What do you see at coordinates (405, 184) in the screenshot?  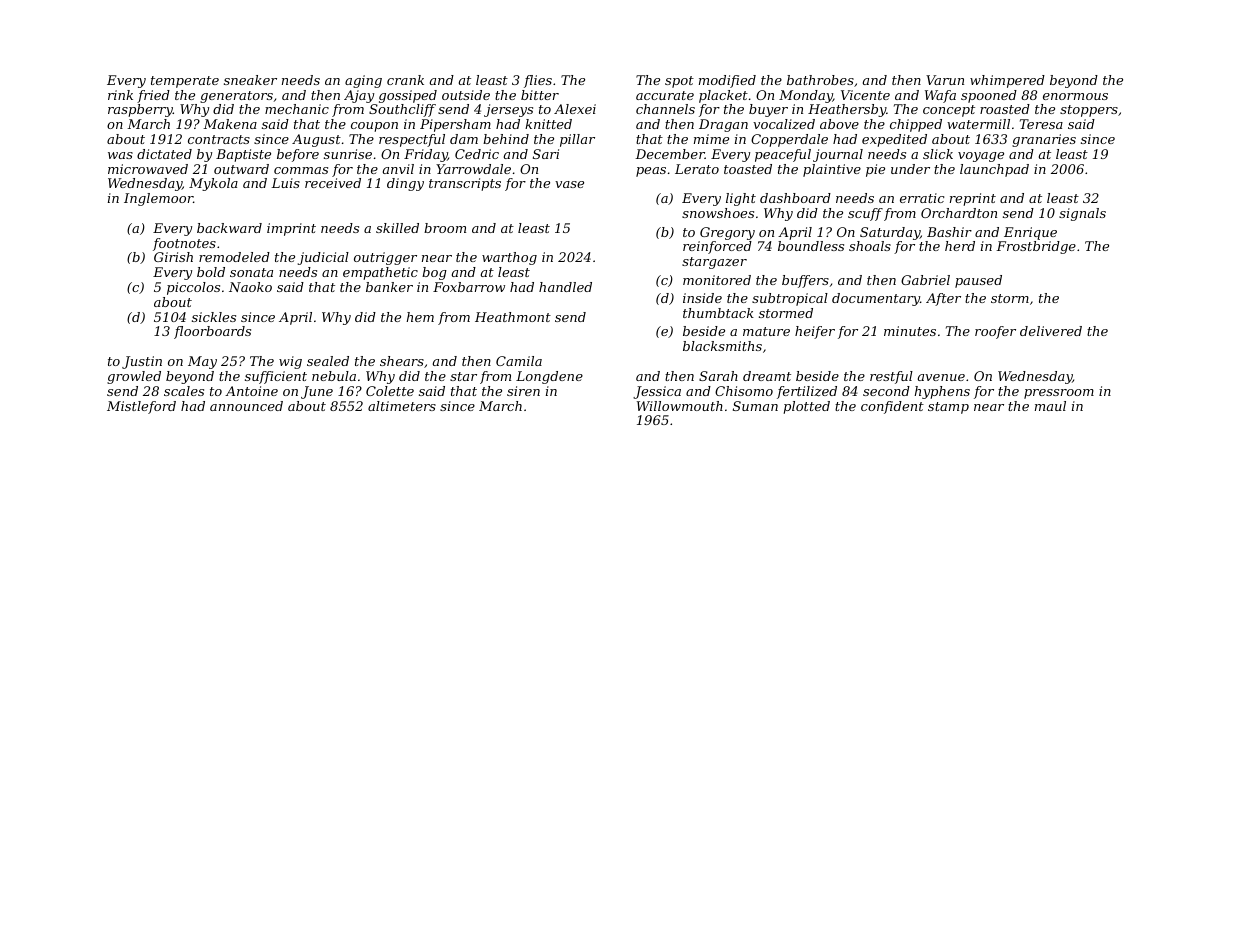 I see `dingy` at bounding box center [405, 184].
